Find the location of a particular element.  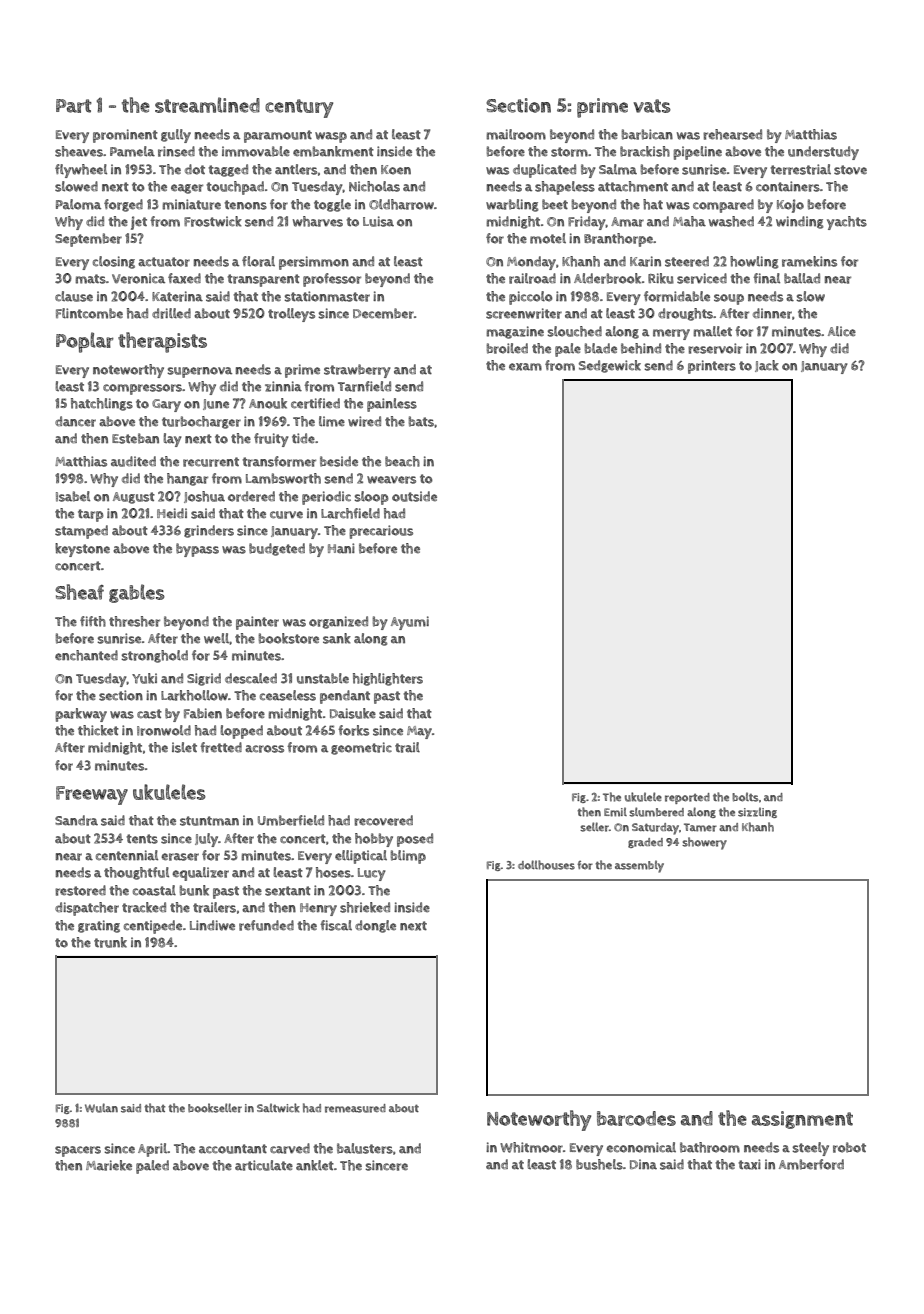

Marieke is located at coordinates (109, 1165).
